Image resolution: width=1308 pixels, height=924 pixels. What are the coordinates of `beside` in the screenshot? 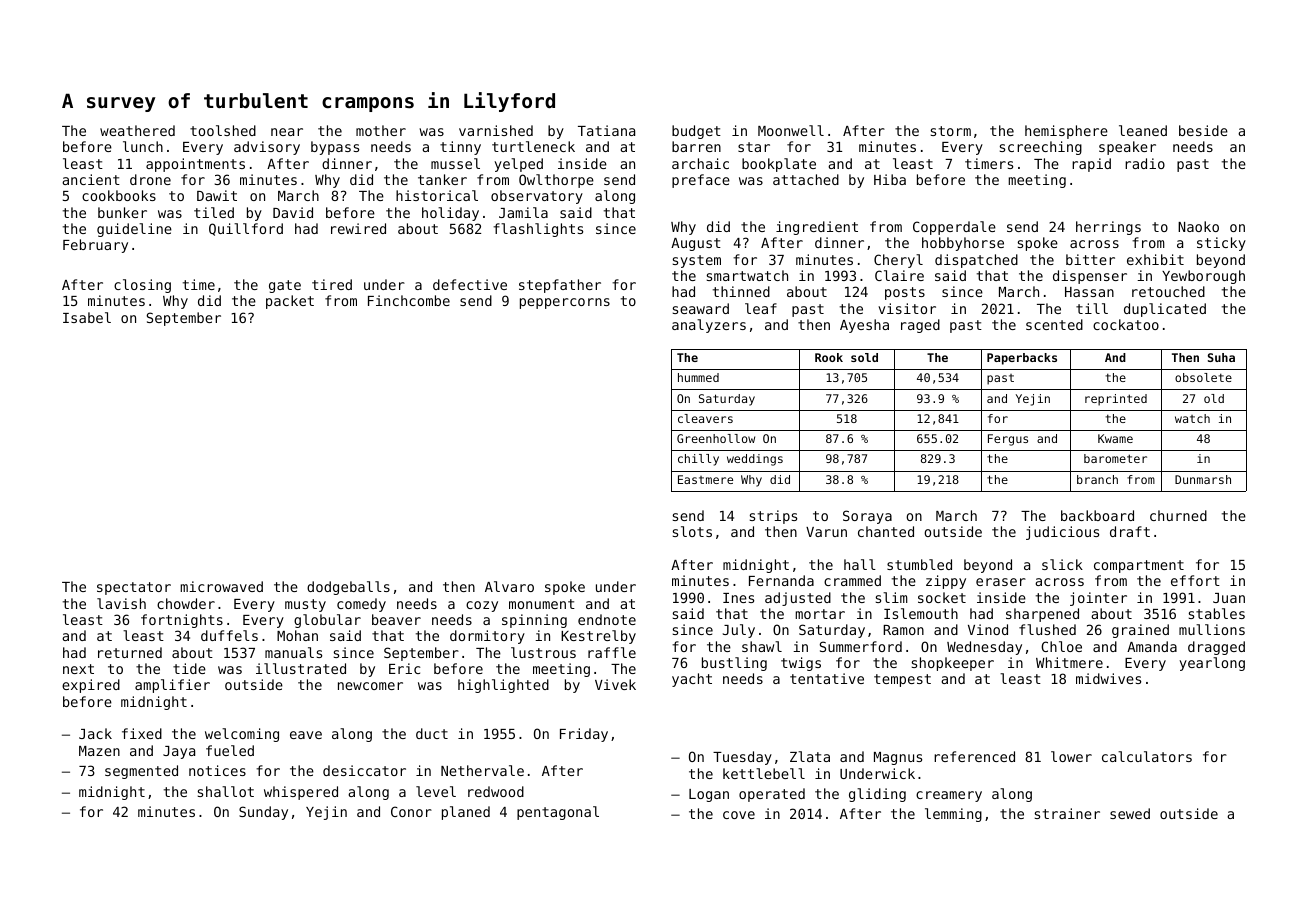 It's located at (1203, 130).
